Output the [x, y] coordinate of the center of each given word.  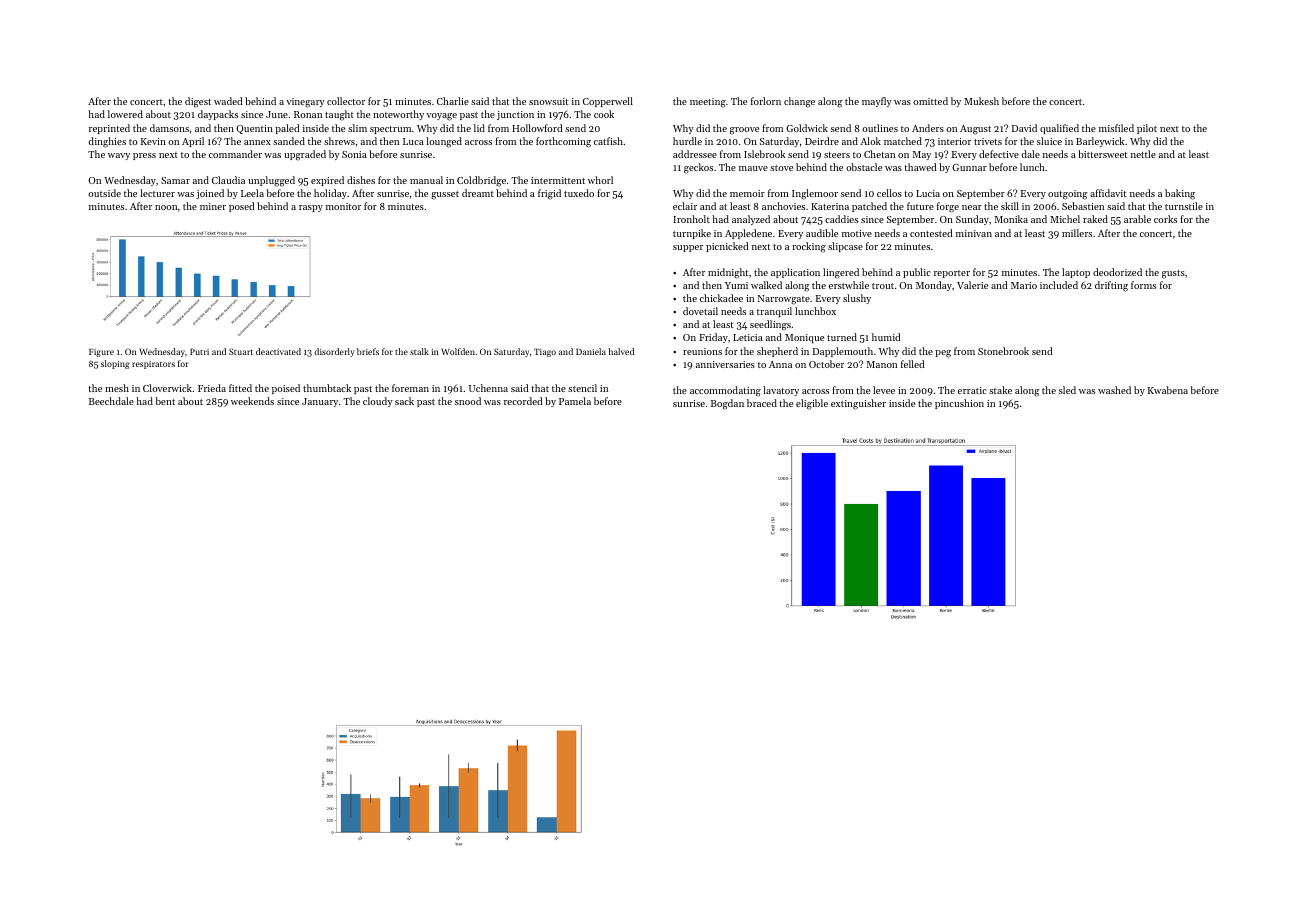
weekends [252, 401]
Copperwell [608, 102]
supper [688, 248]
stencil [582, 388]
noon [166, 207]
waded [228, 101]
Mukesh [981, 101]
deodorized [1117, 272]
